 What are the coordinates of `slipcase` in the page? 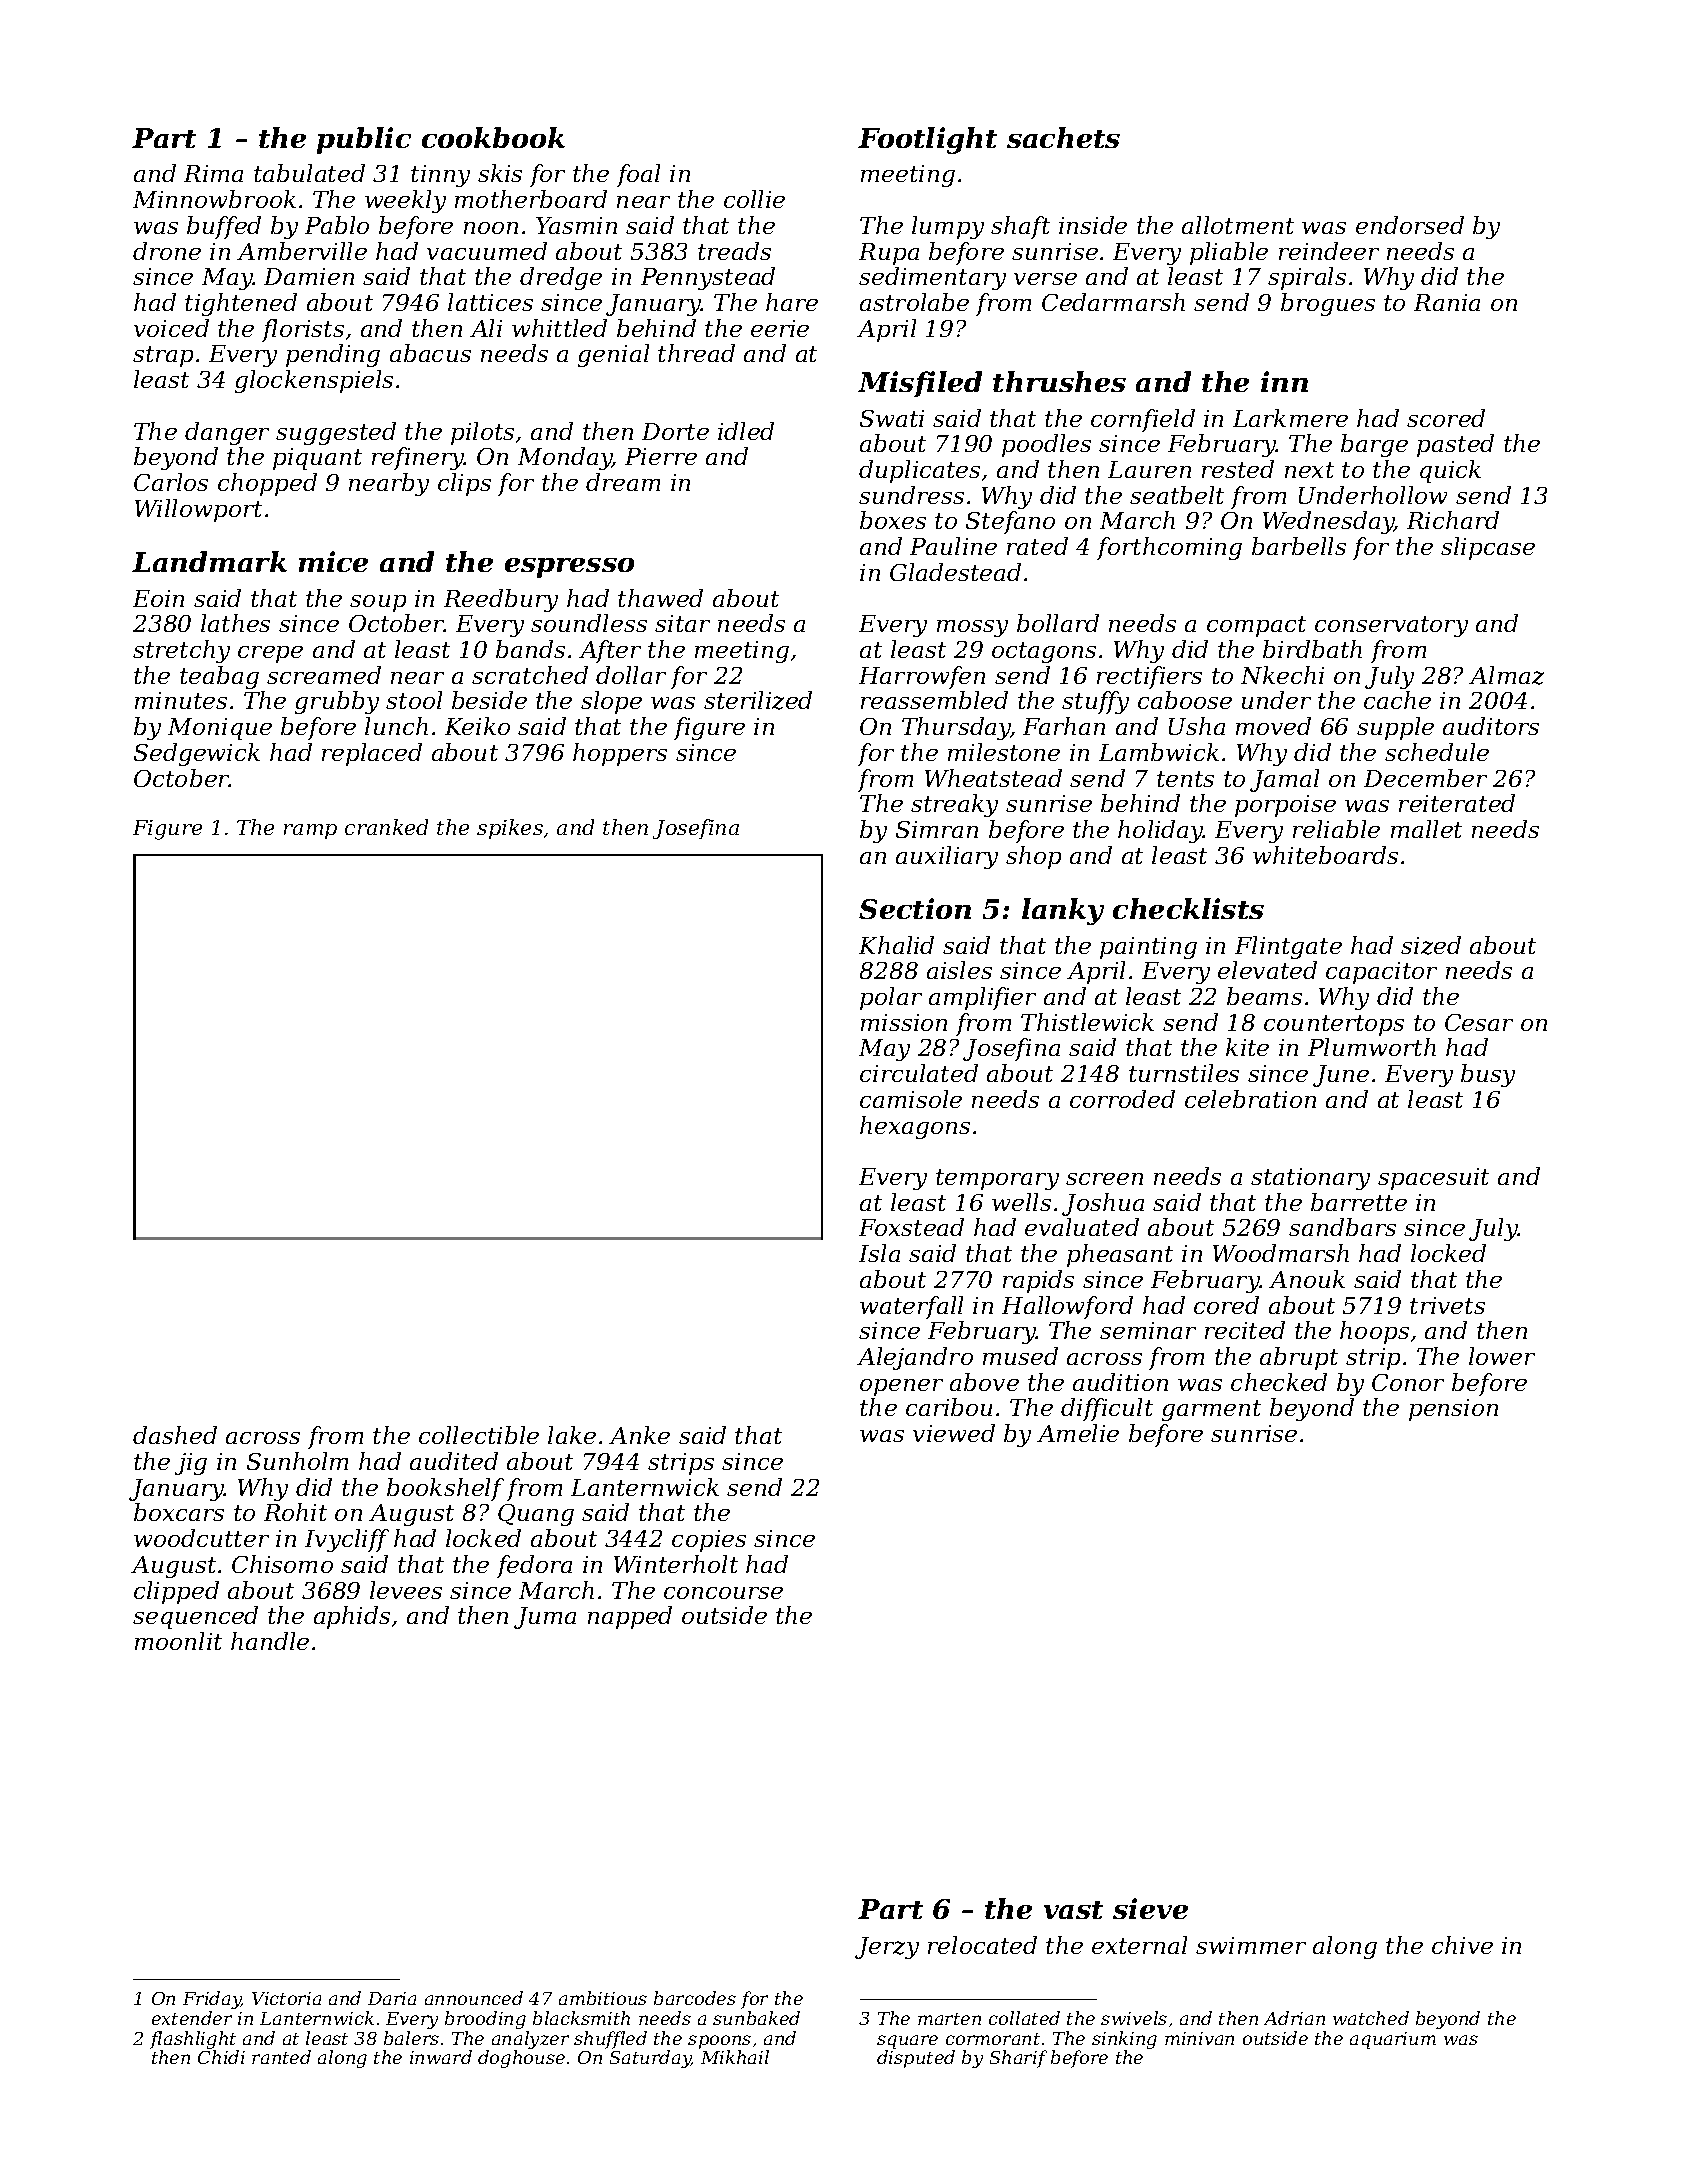 It's located at (1488, 548).
